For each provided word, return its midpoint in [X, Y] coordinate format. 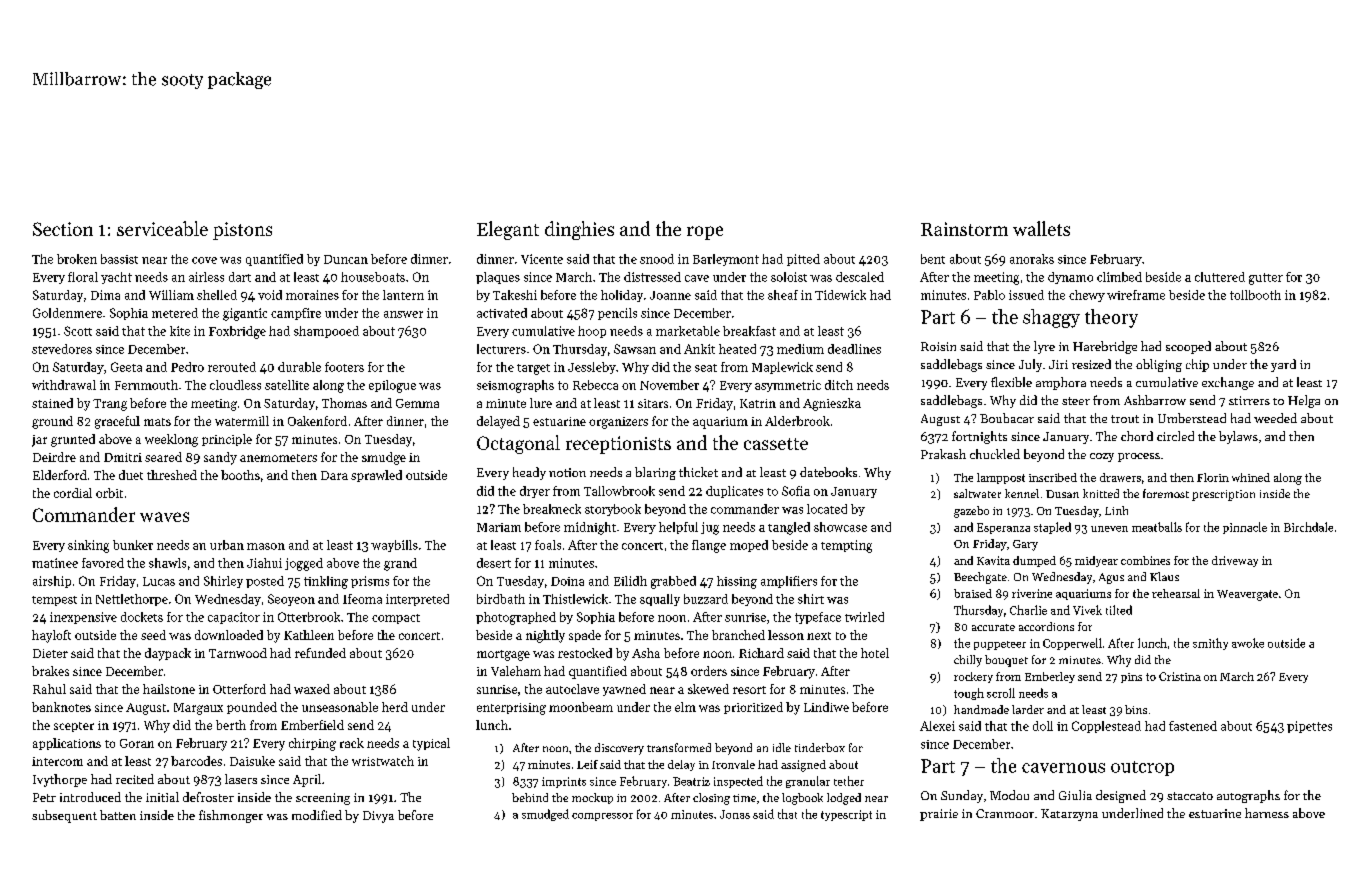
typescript [846, 815]
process [1139, 457]
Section [63, 229]
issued [1026, 295]
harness [1267, 813]
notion [567, 472]
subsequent [64, 816]
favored [103, 563]
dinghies [579, 230]
